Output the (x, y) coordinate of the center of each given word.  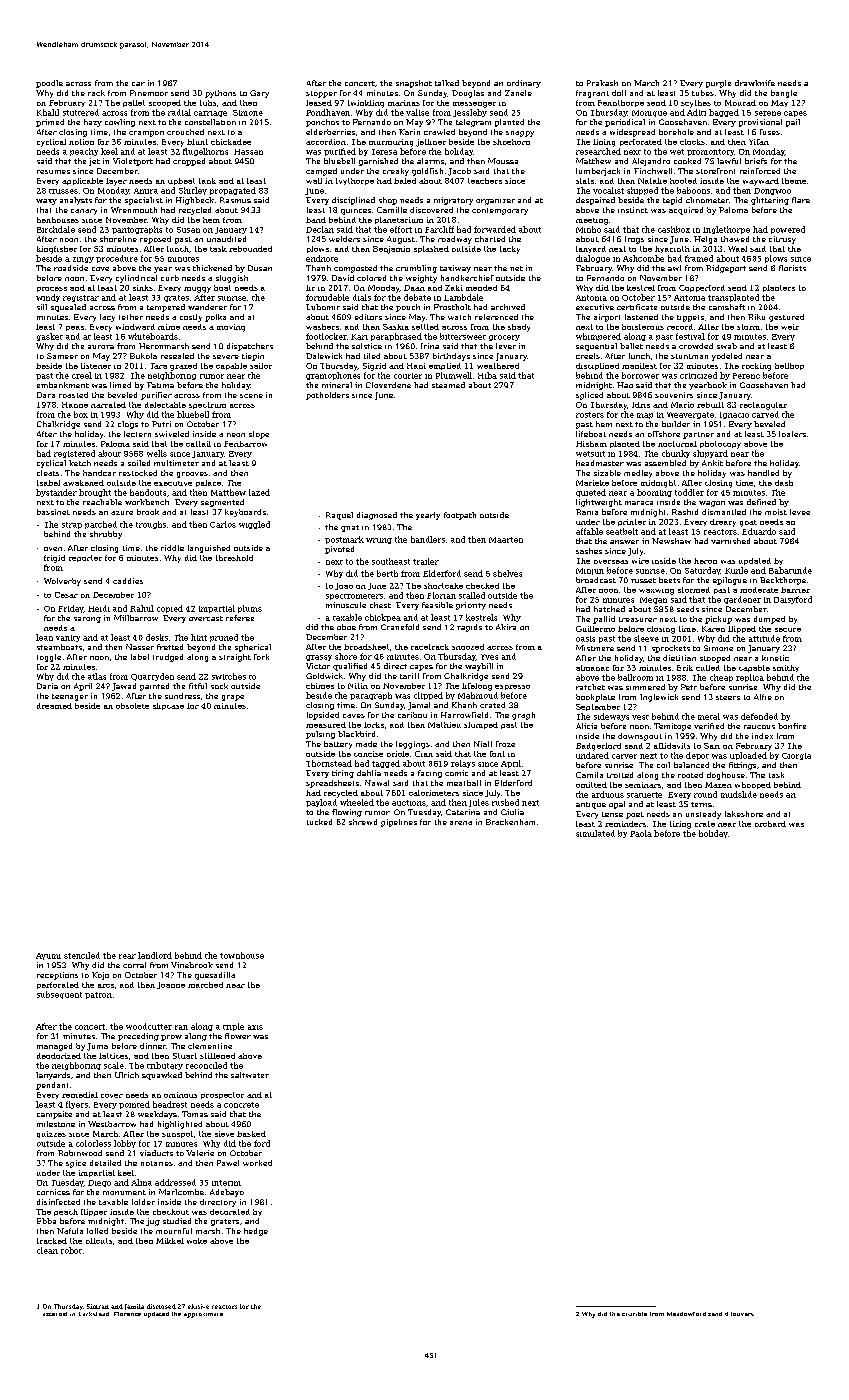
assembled (665, 463)
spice (76, 1164)
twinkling (366, 104)
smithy (786, 668)
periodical (625, 123)
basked (251, 1134)
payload (321, 803)
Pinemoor (149, 93)
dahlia (369, 773)
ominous (180, 1095)
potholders (327, 396)
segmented (222, 503)
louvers (742, 1314)
